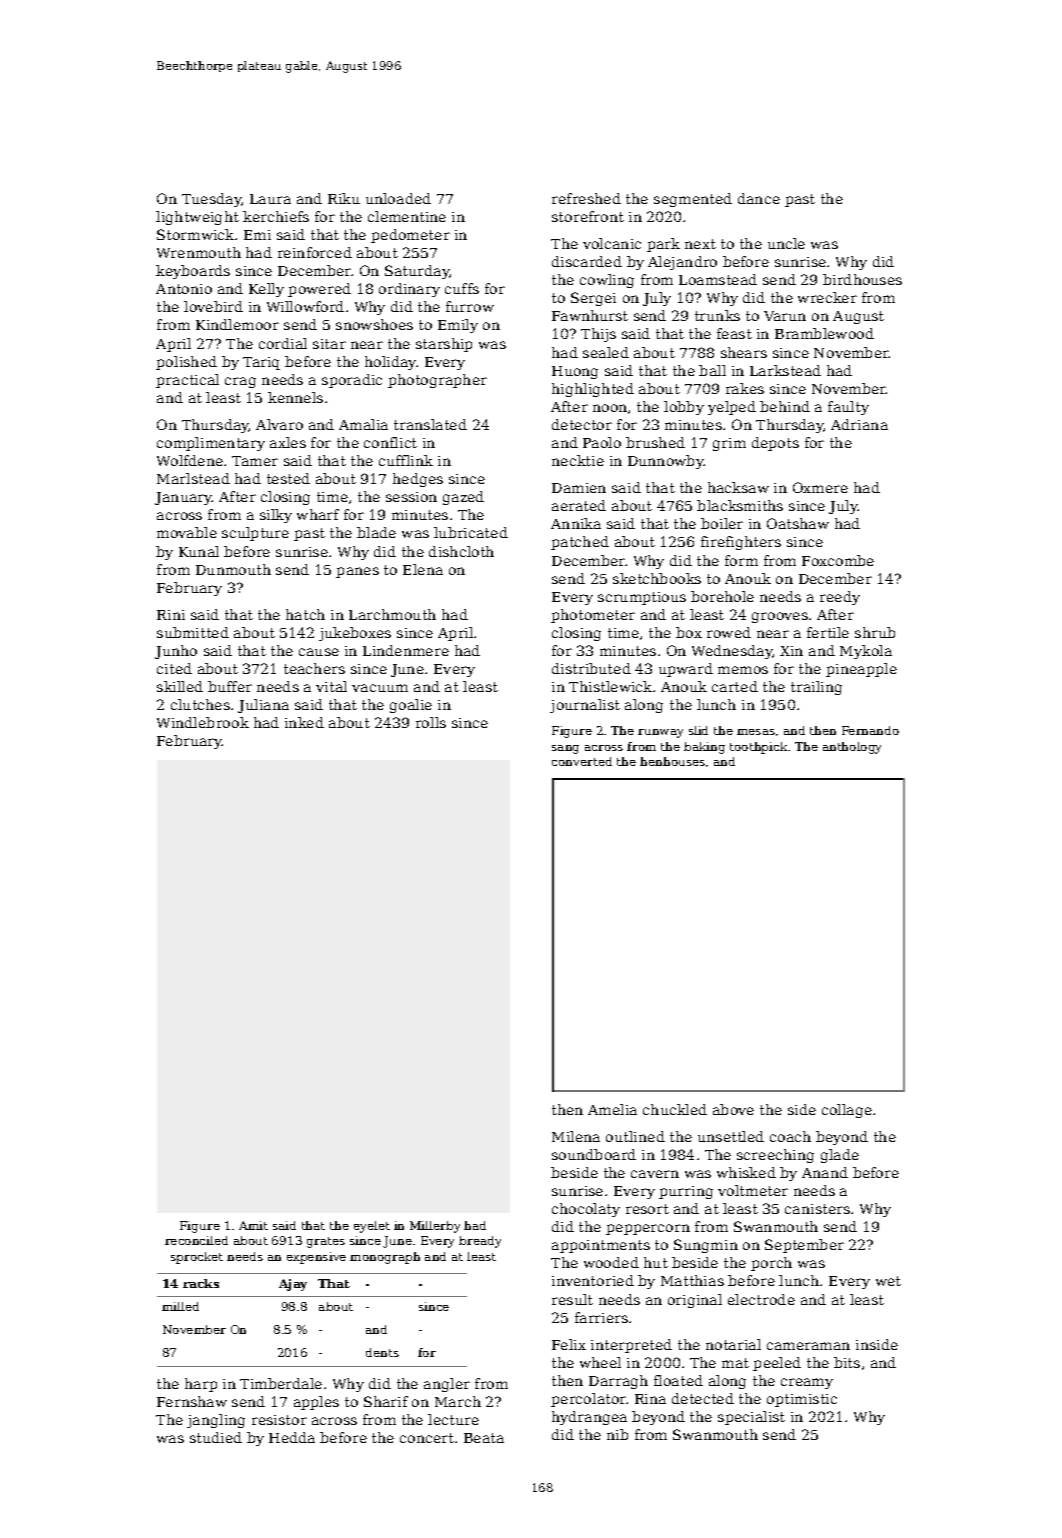  Describe the element at coordinates (180, 686) in the screenshot. I see `skilled` at that location.
